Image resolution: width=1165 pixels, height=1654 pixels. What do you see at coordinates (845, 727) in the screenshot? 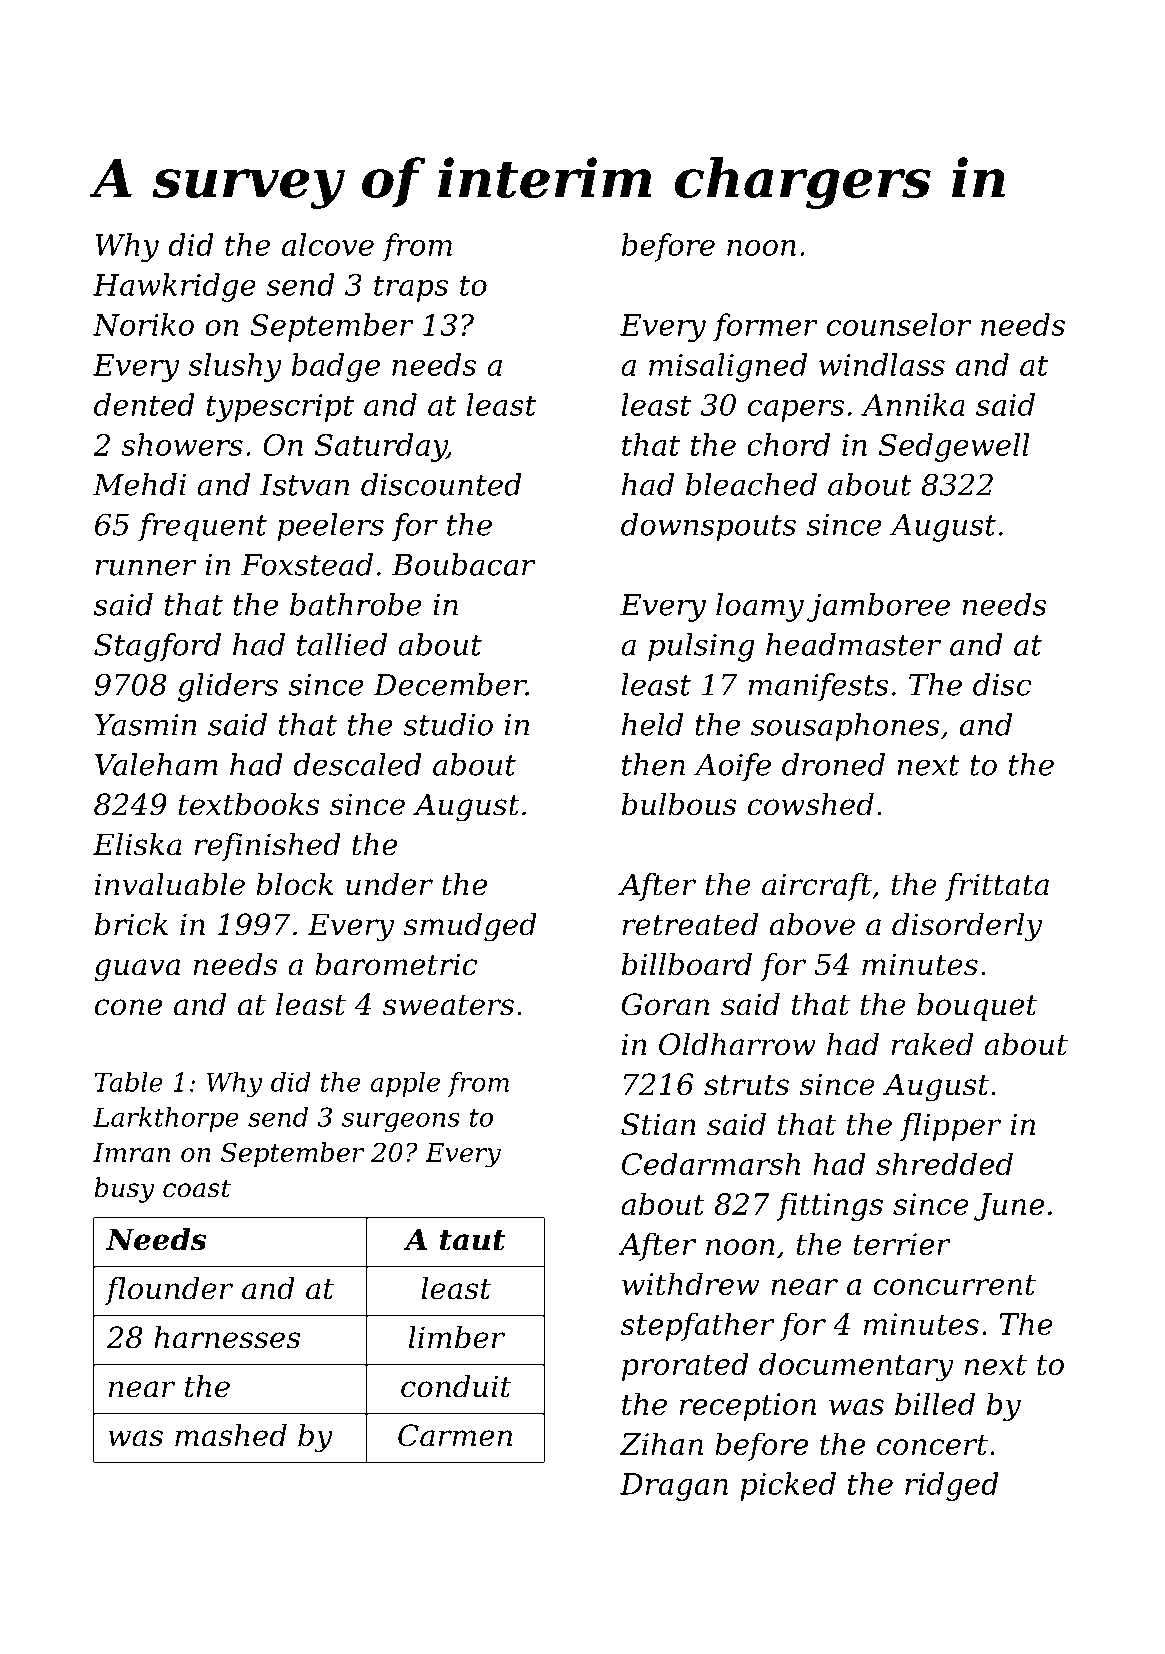
I see `sousaphones` at bounding box center [845, 727].
